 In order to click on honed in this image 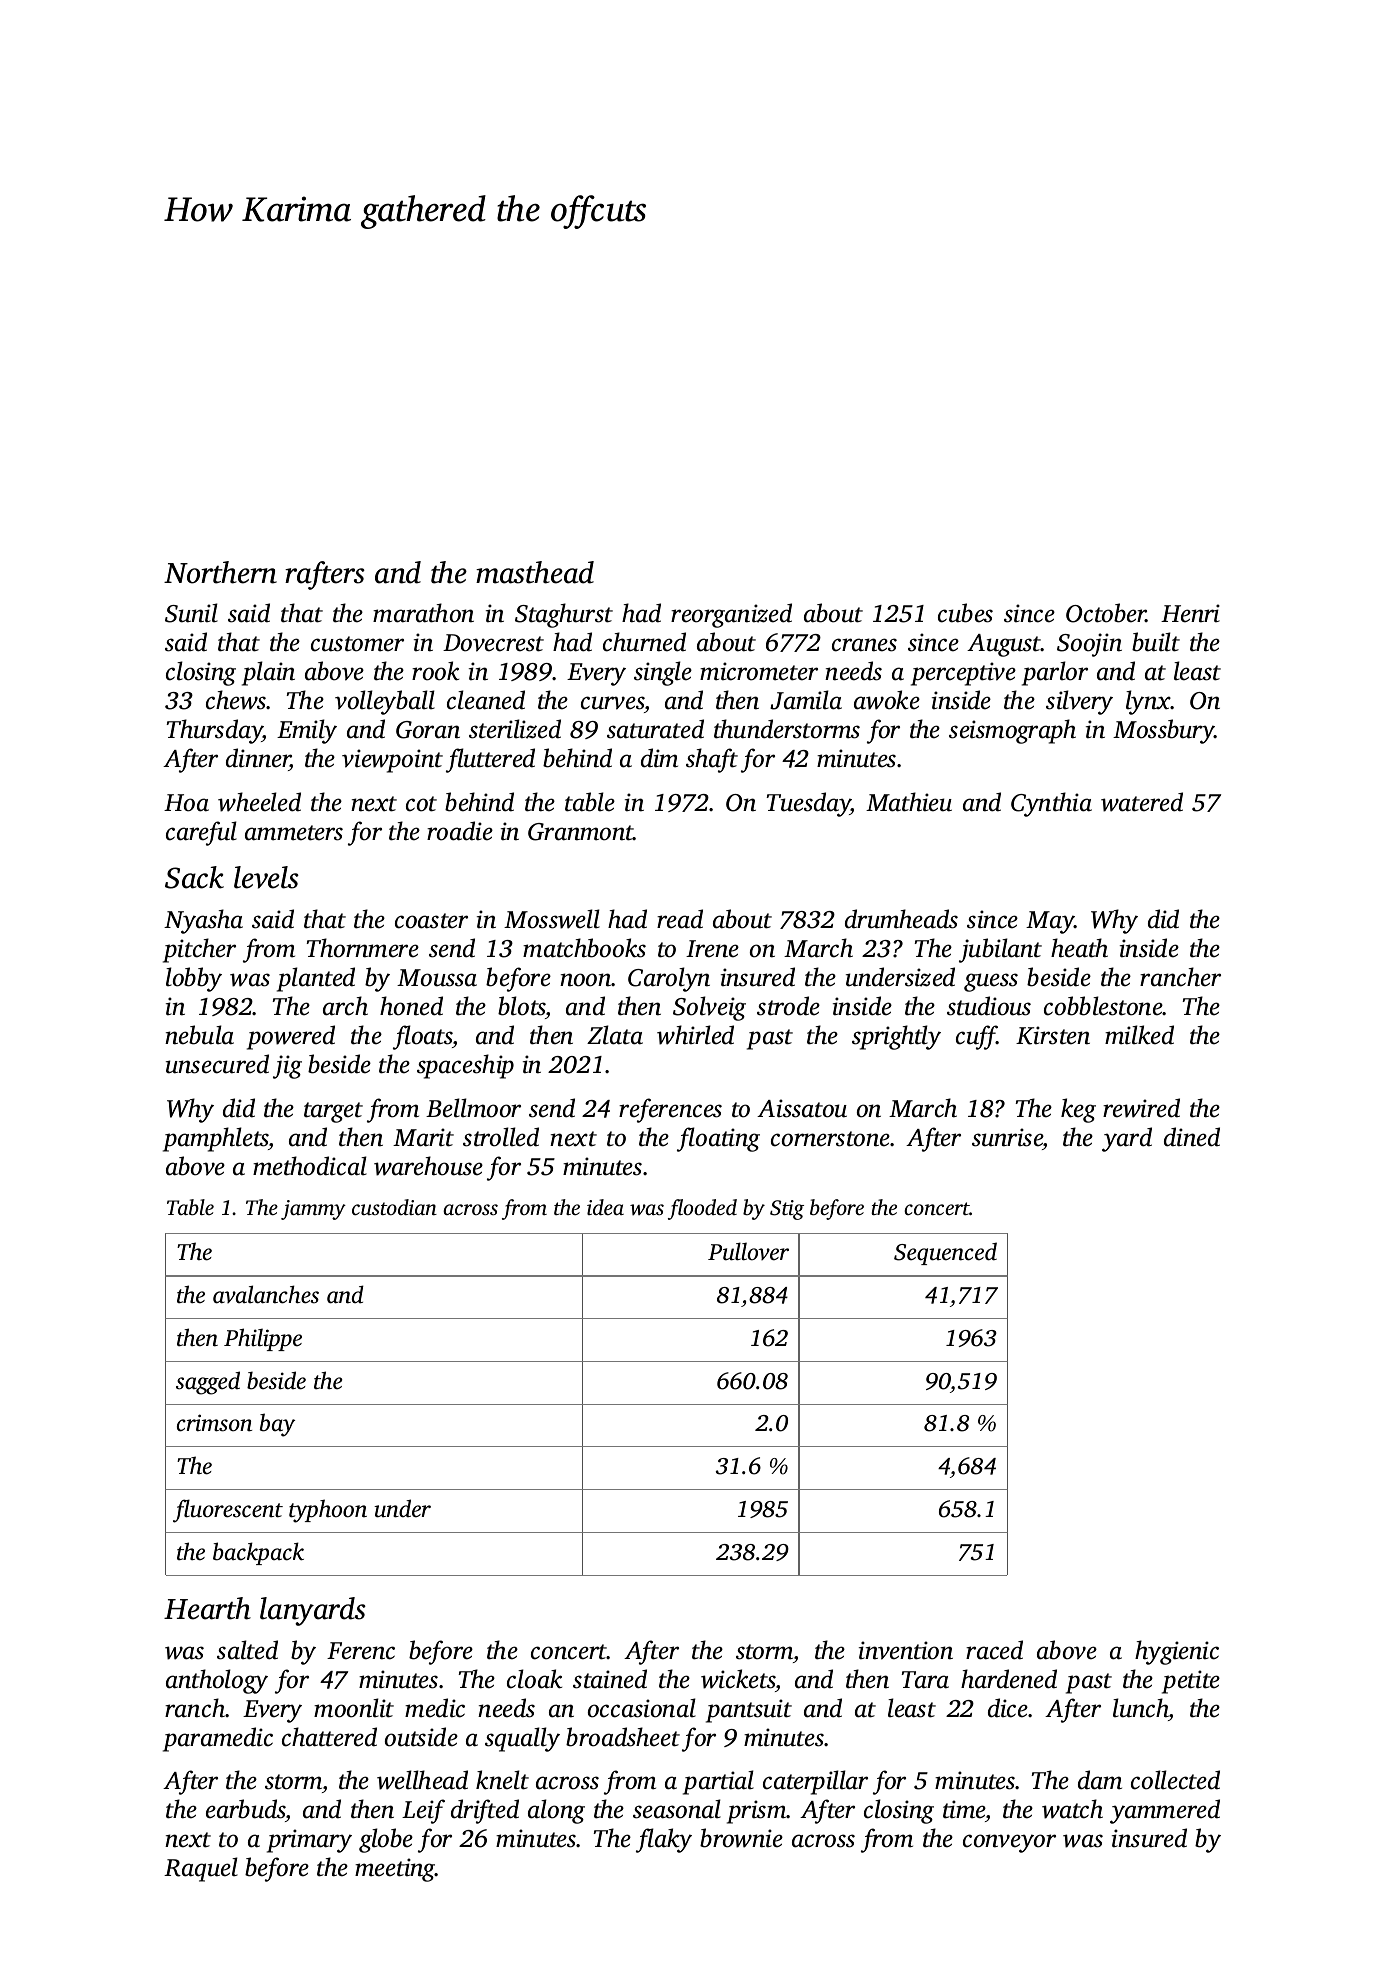, I will do `click(411, 1006)`.
